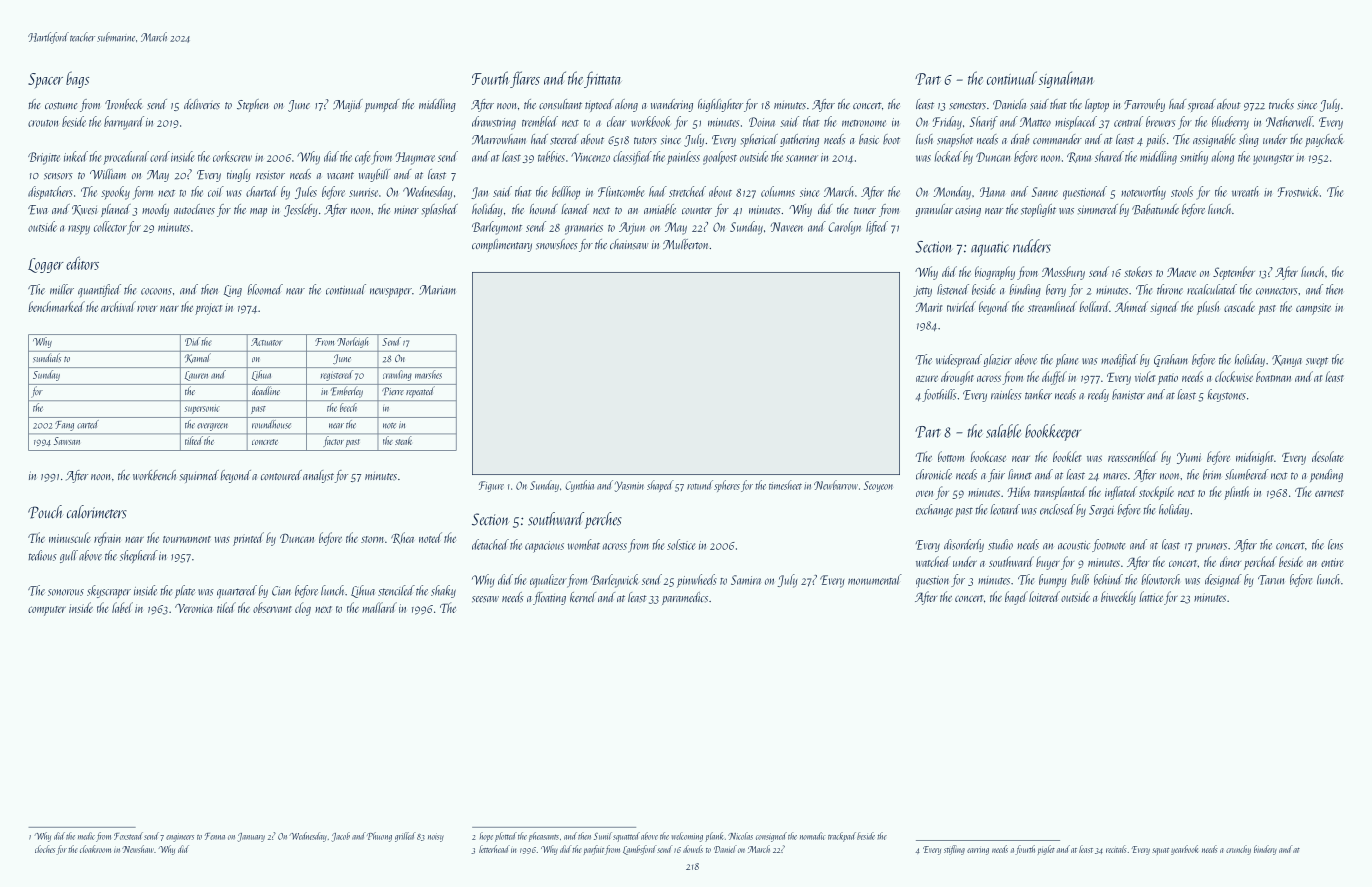 The image size is (1372, 887). What do you see at coordinates (1281, 104) in the page?
I see `trucks` at bounding box center [1281, 104].
